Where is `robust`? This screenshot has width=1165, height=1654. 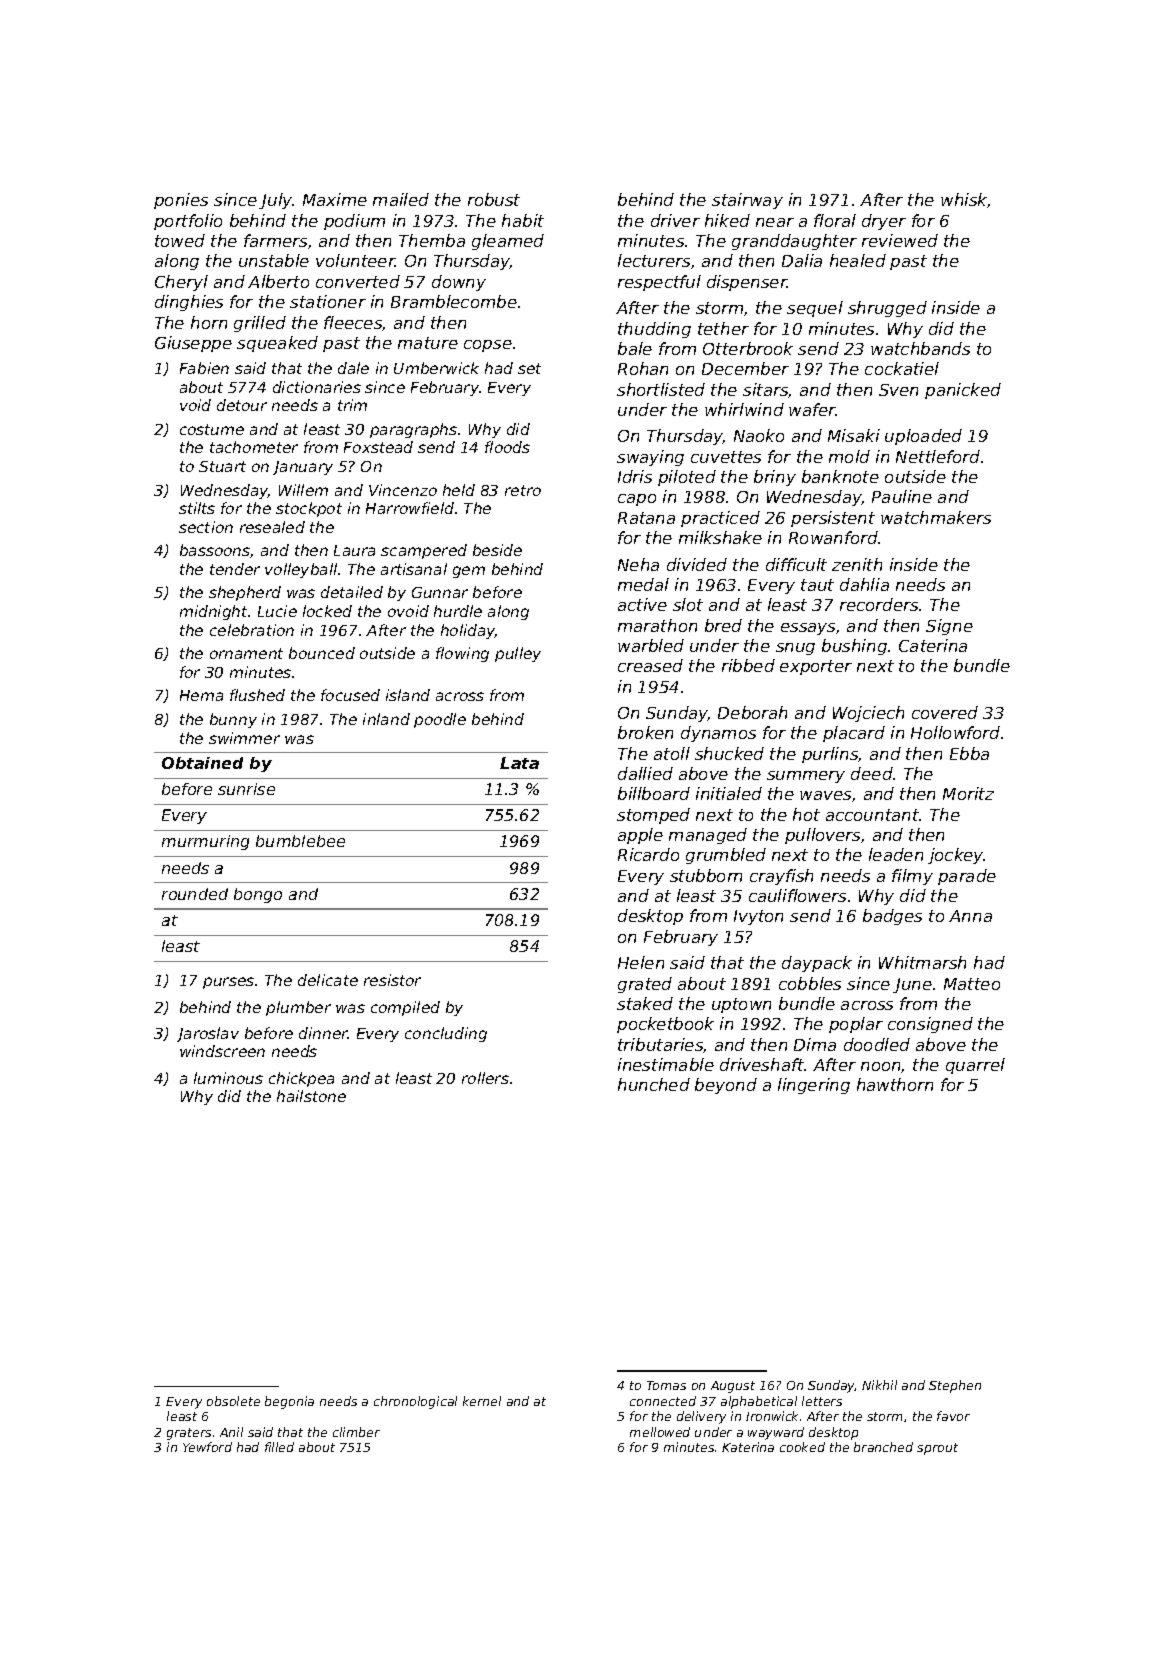
robust is located at coordinates (494, 199).
